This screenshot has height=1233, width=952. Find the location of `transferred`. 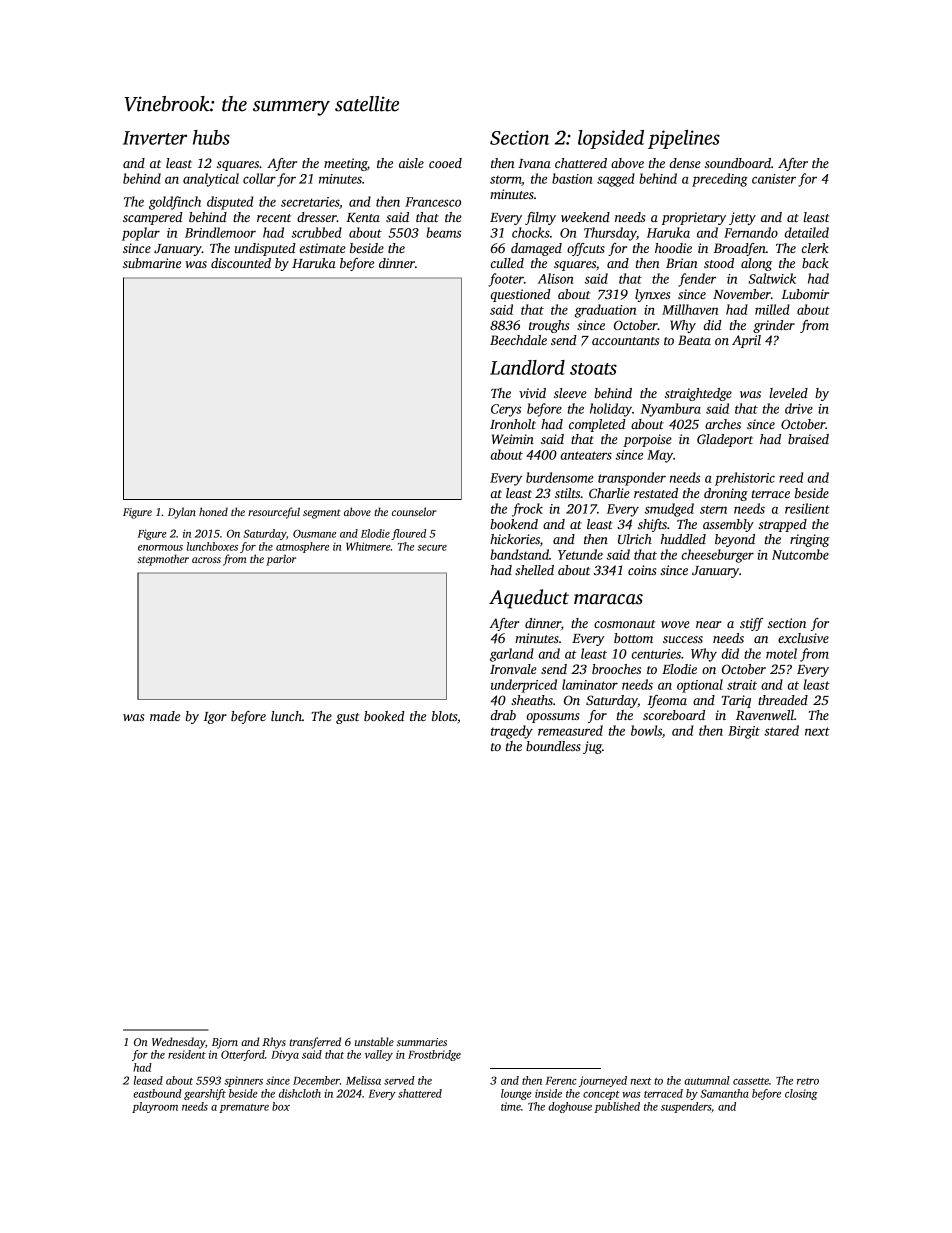

transferred is located at coordinates (315, 1043).
